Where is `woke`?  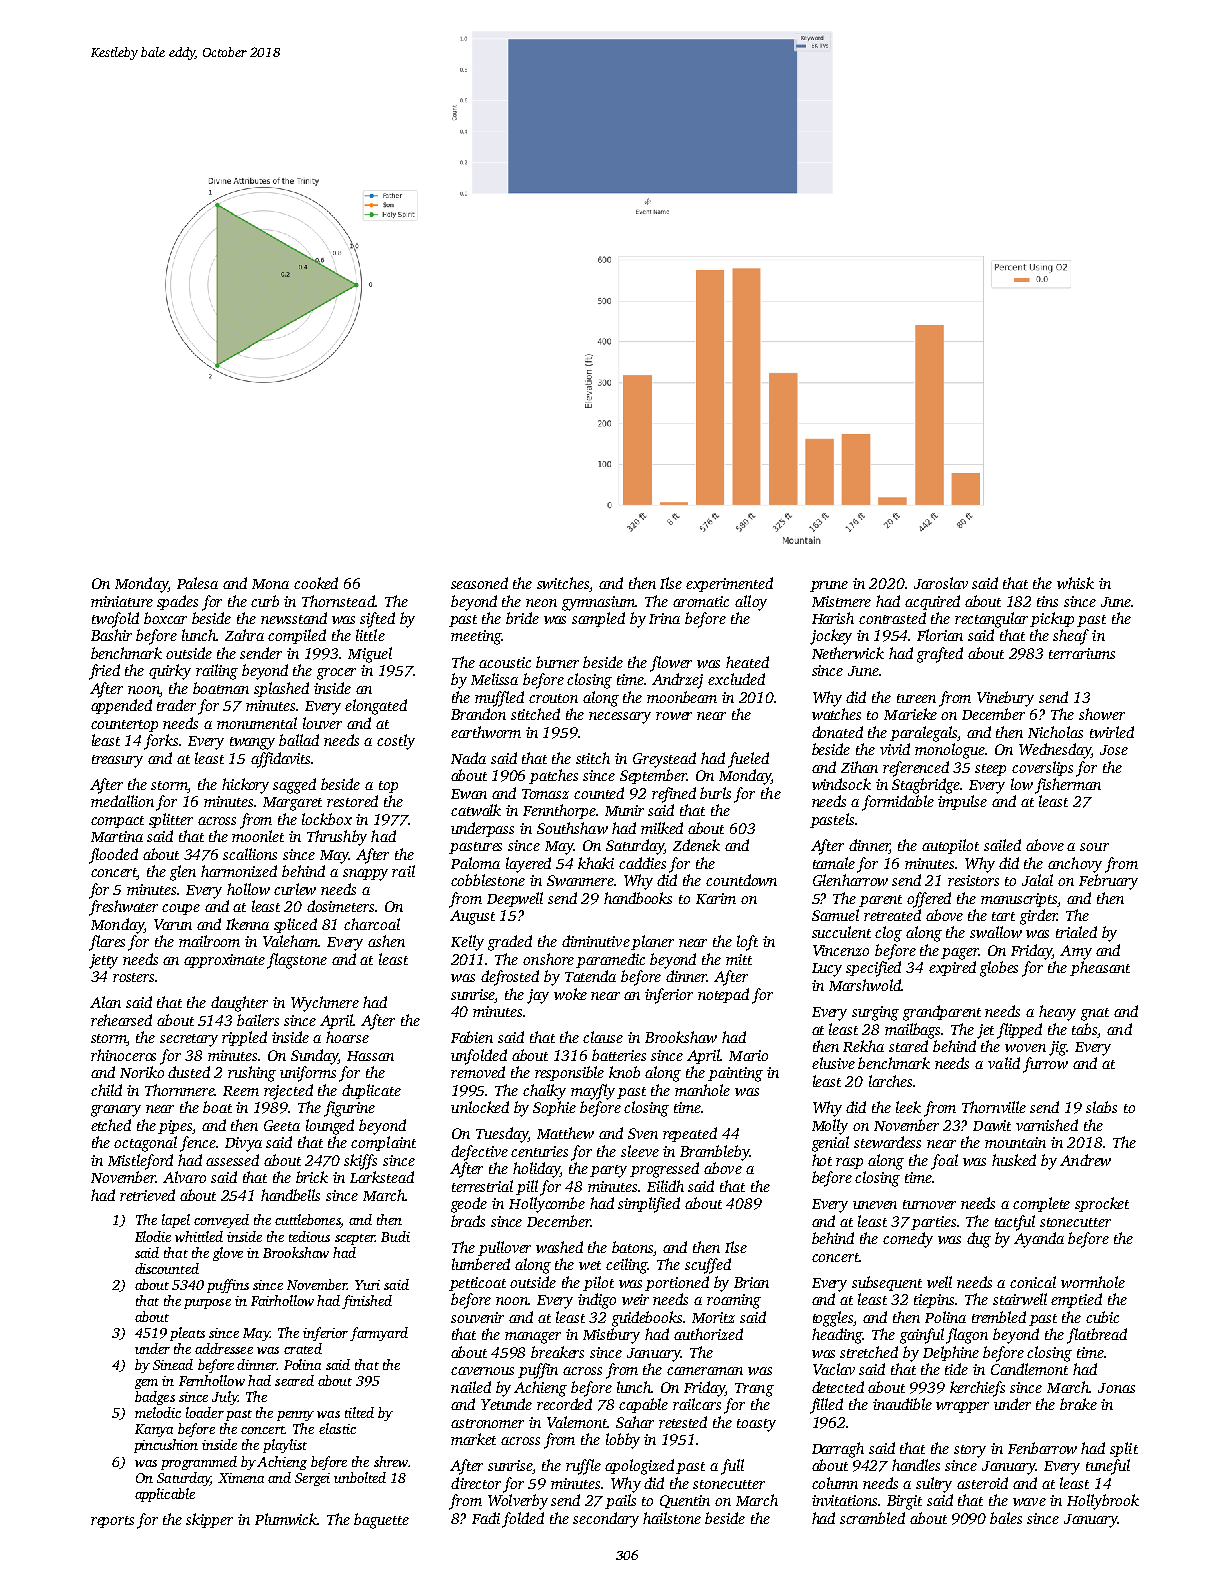 woke is located at coordinates (570, 994).
